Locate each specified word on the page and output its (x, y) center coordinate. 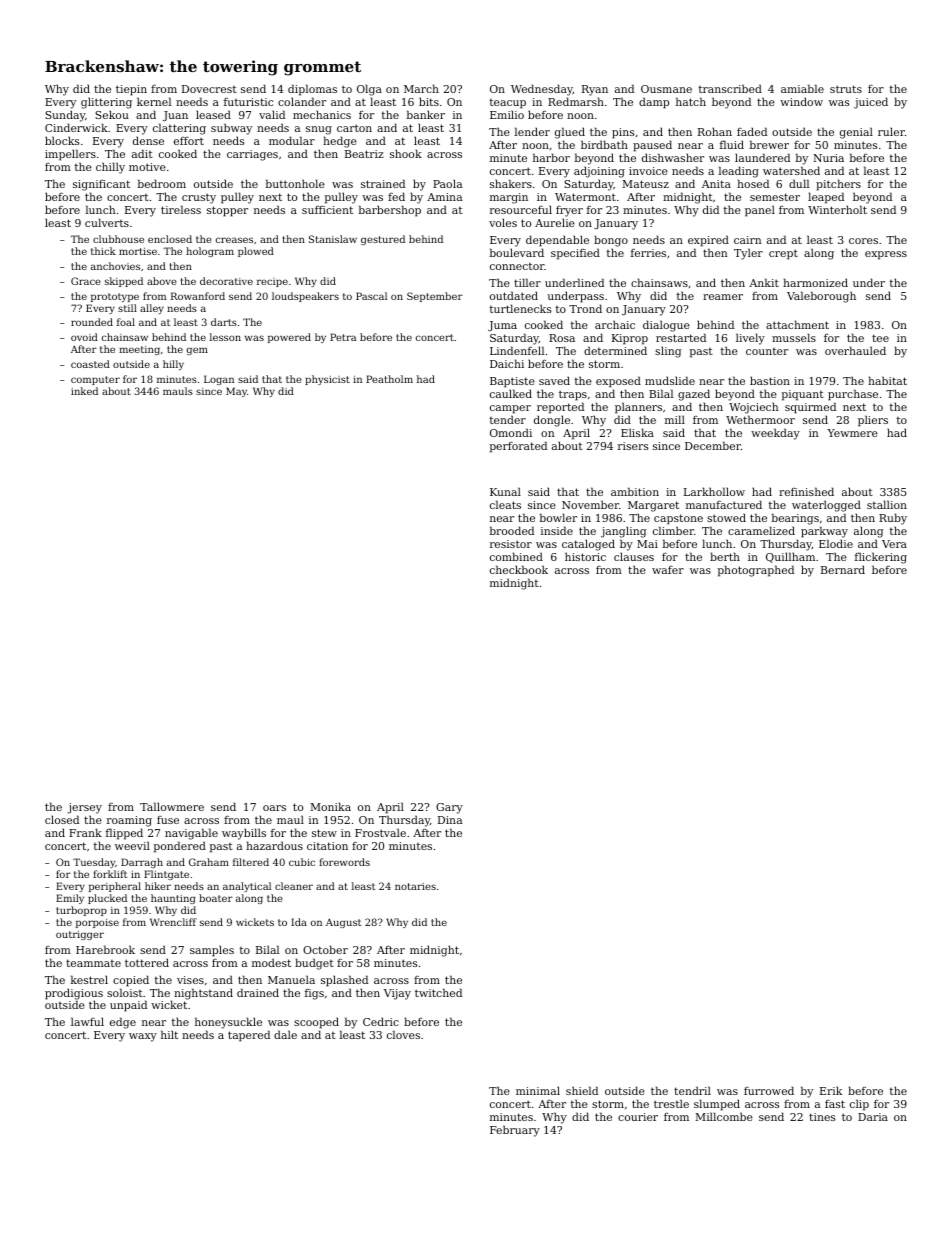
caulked (511, 393)
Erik (831, 1090)
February (515, 1131)
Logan (219, 380)
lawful (87, 1021)
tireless (181, 209)
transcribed (730, 88)
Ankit (764, 282)
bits (429, 101)
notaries (415, 886)
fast (835, 1104)
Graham (209, 862)
